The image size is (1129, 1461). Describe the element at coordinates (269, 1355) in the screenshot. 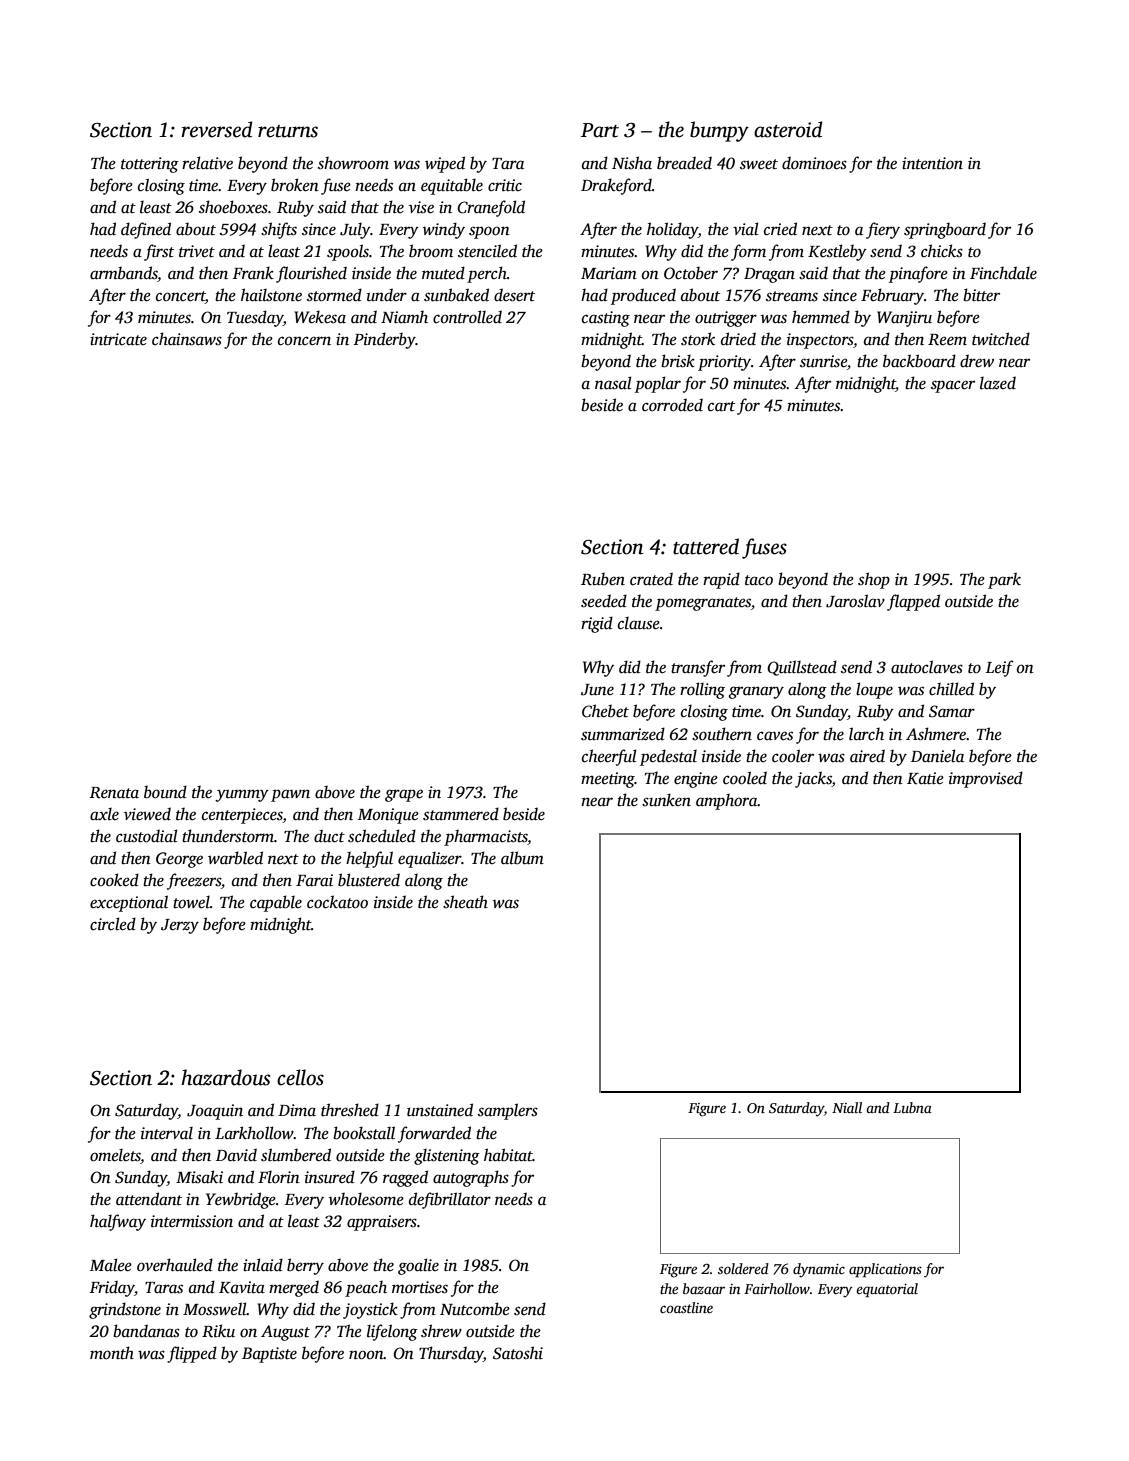

I see `Baptiste` at that location.
